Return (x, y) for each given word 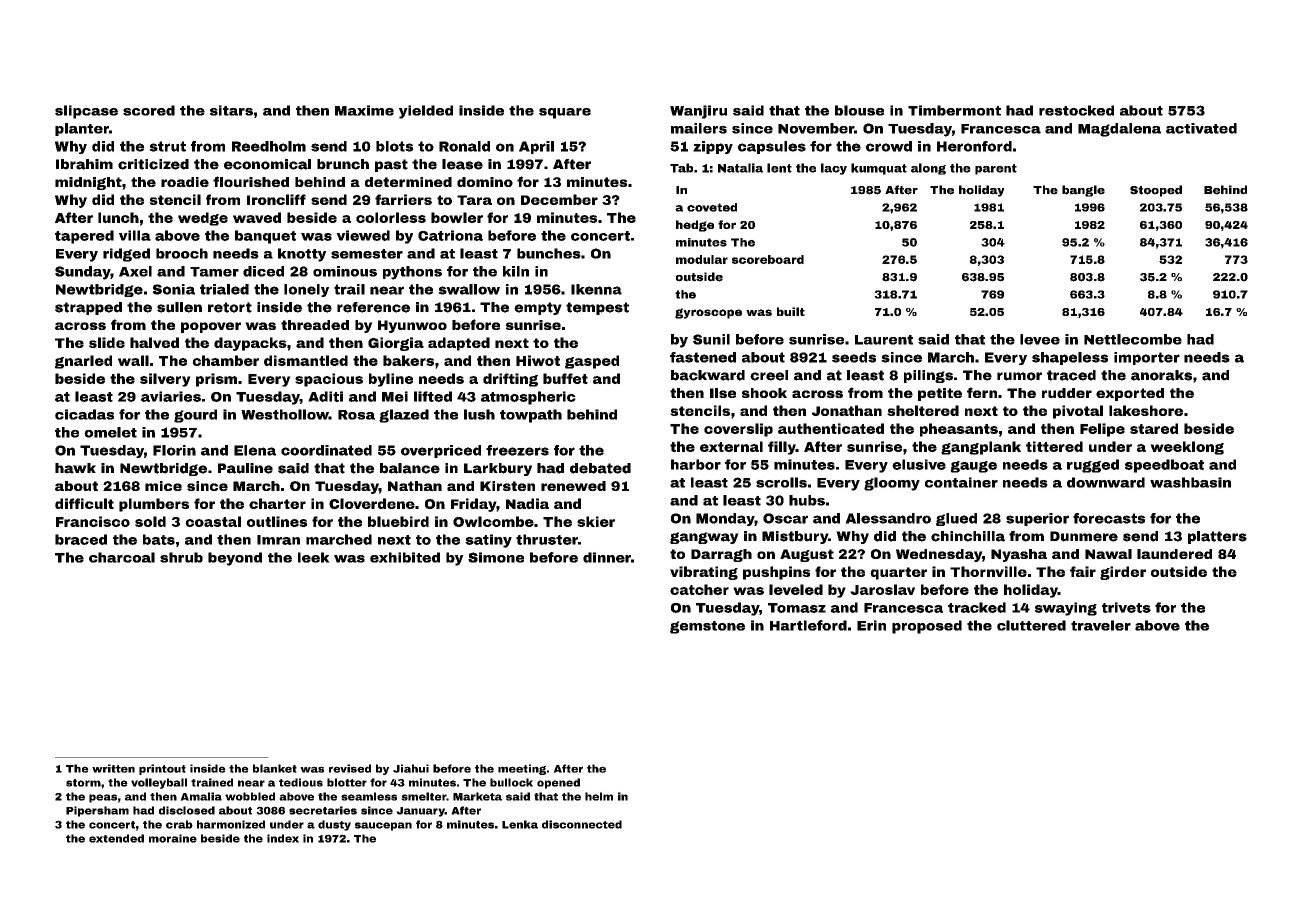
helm (599, 796)
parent (996, 169)
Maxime (364, 110)
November (816, 128)
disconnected (582, 824)
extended (116, 838)
